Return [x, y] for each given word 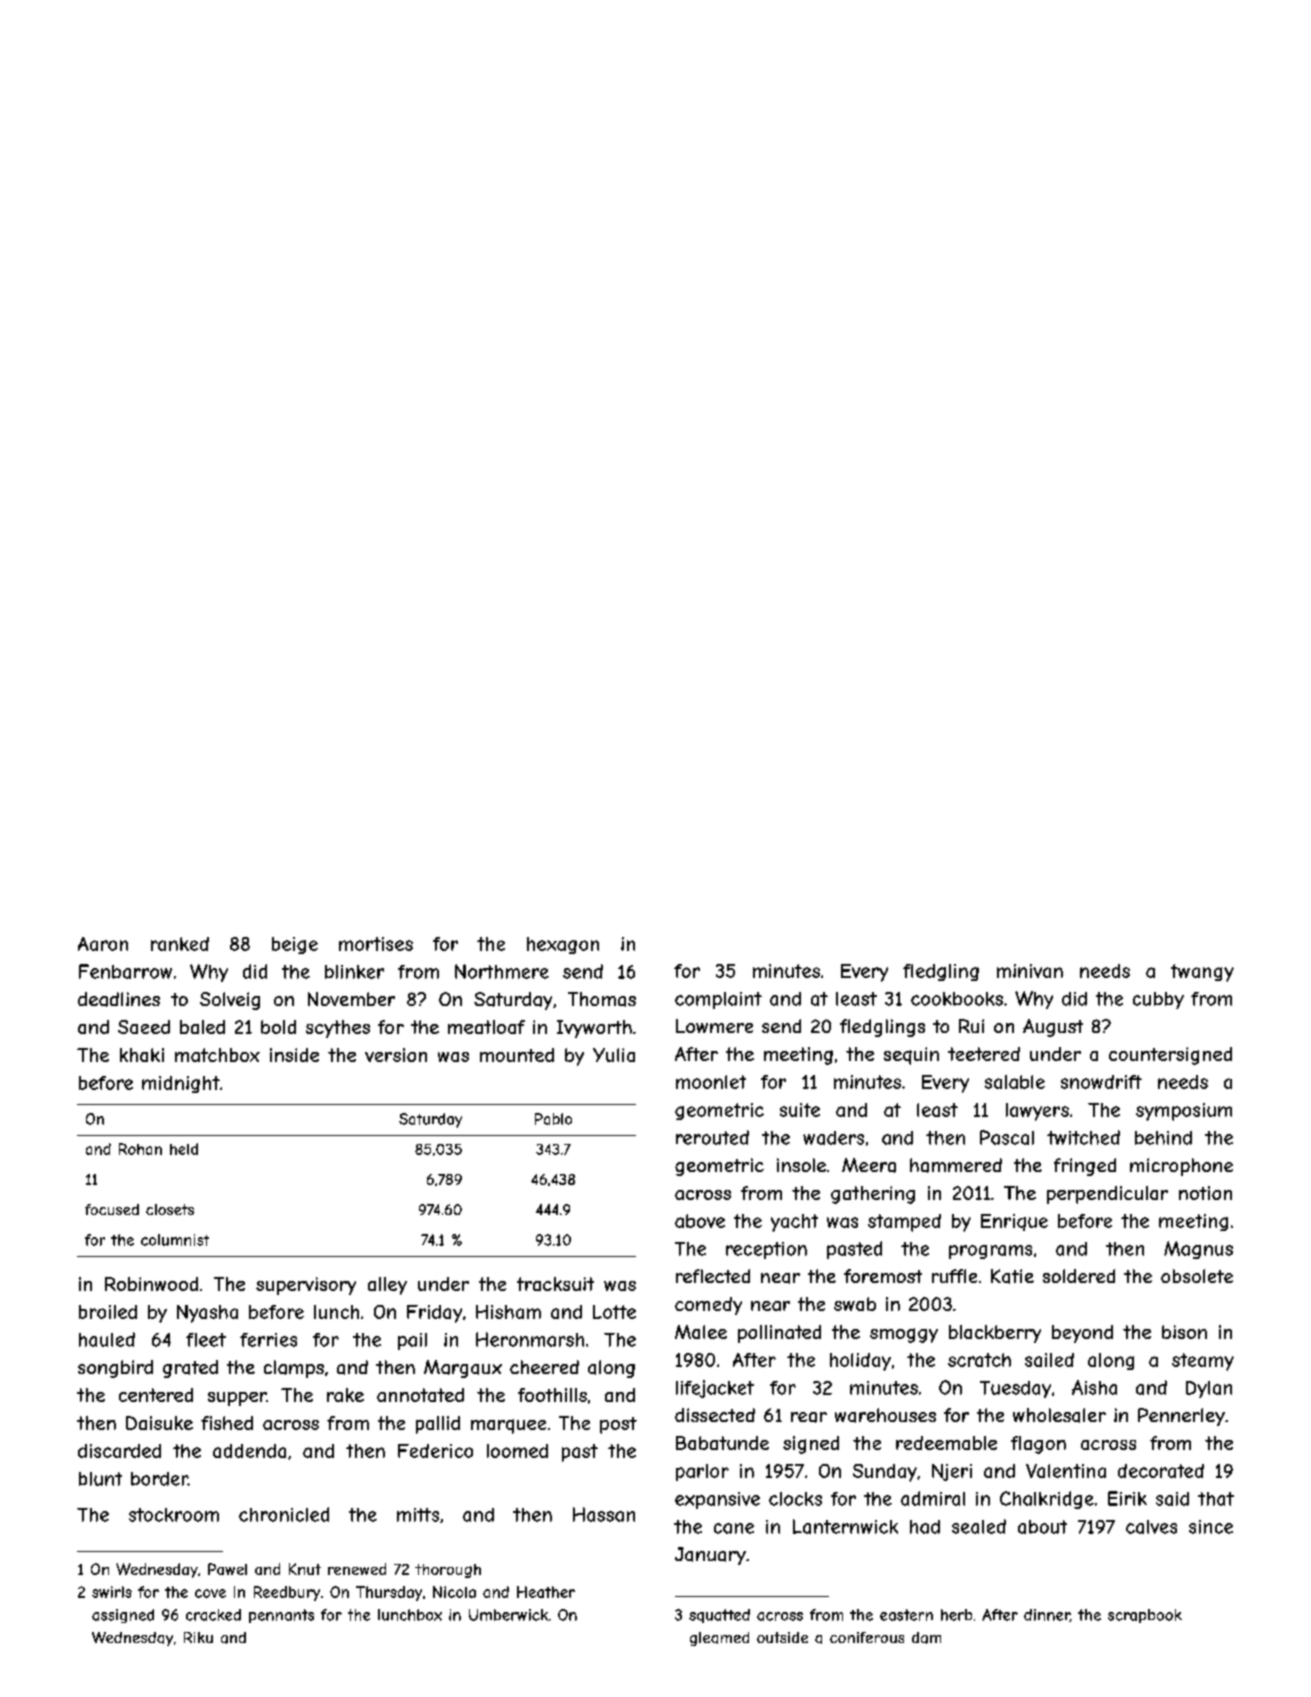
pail [412, 1341]
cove [210, 1593]
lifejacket [715, 1389]
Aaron [103, 944]
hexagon [563, 945]
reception [766, 1250]
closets [170, 1209]
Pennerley [1181, 1417]
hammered [956, 1165]
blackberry [995, 1334]
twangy [1202, 973]
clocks [795, 1499]
